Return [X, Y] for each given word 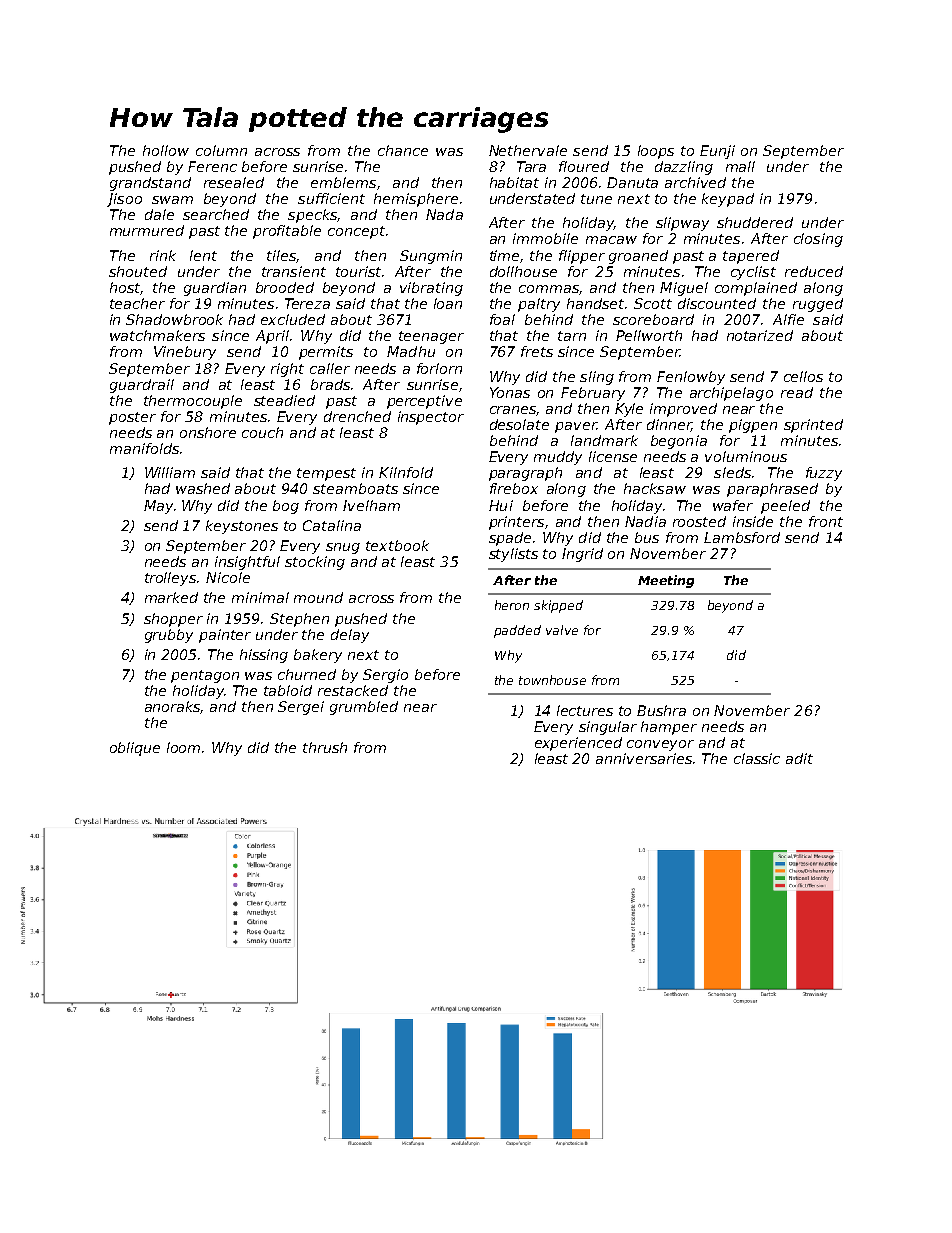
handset [595, 303]
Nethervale [528, 150]
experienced [578, 744]
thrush [325, 747]
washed [203, 488]
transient [294, 271]
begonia [679, 442]
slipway [682, 224]
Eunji [717, 152]
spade [510, 539]
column [221, 150]
